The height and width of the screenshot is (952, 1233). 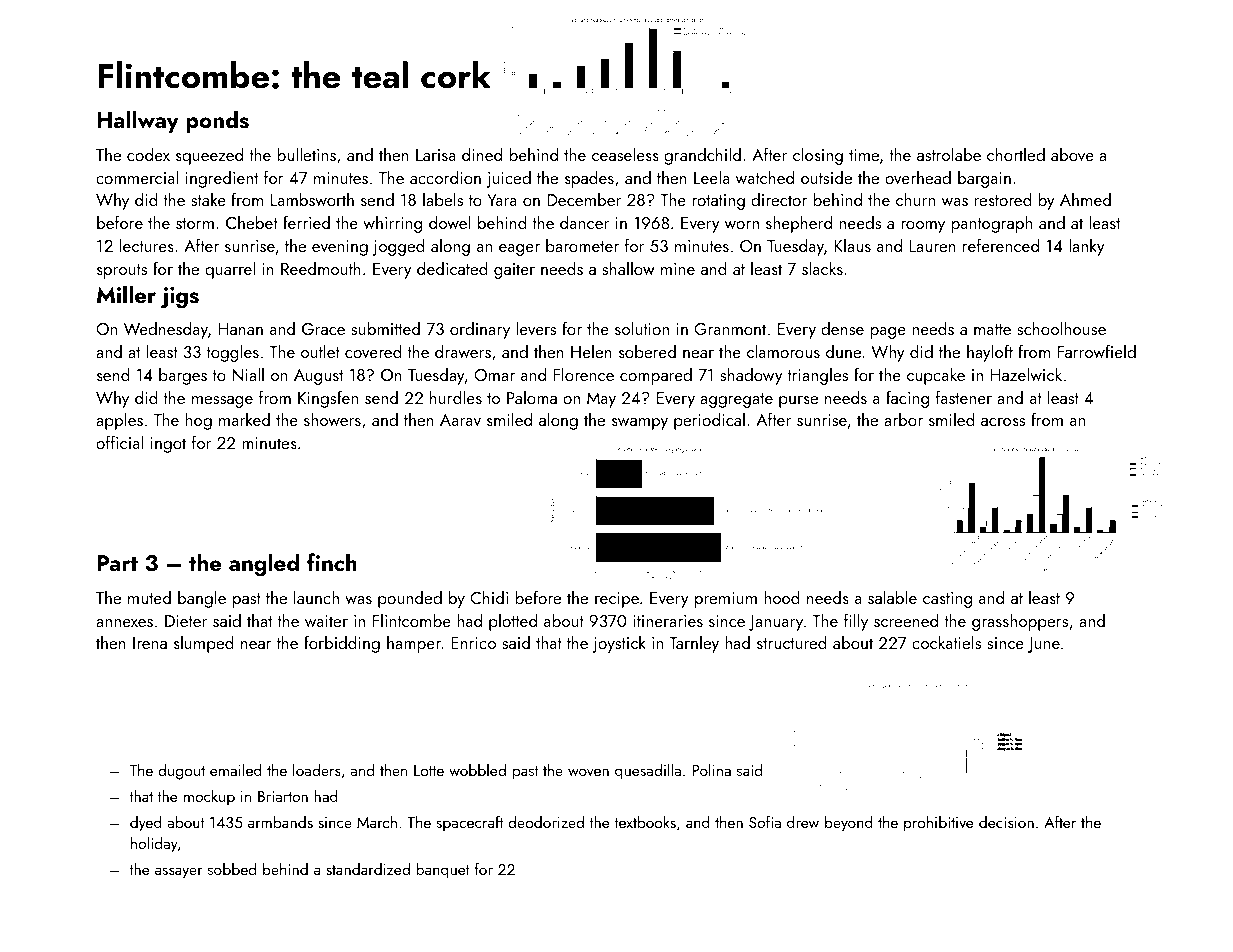 What do you see at coordinates (514, 271) in the screenshot?
I see `gaiter` at bounding box center [514, 271].
